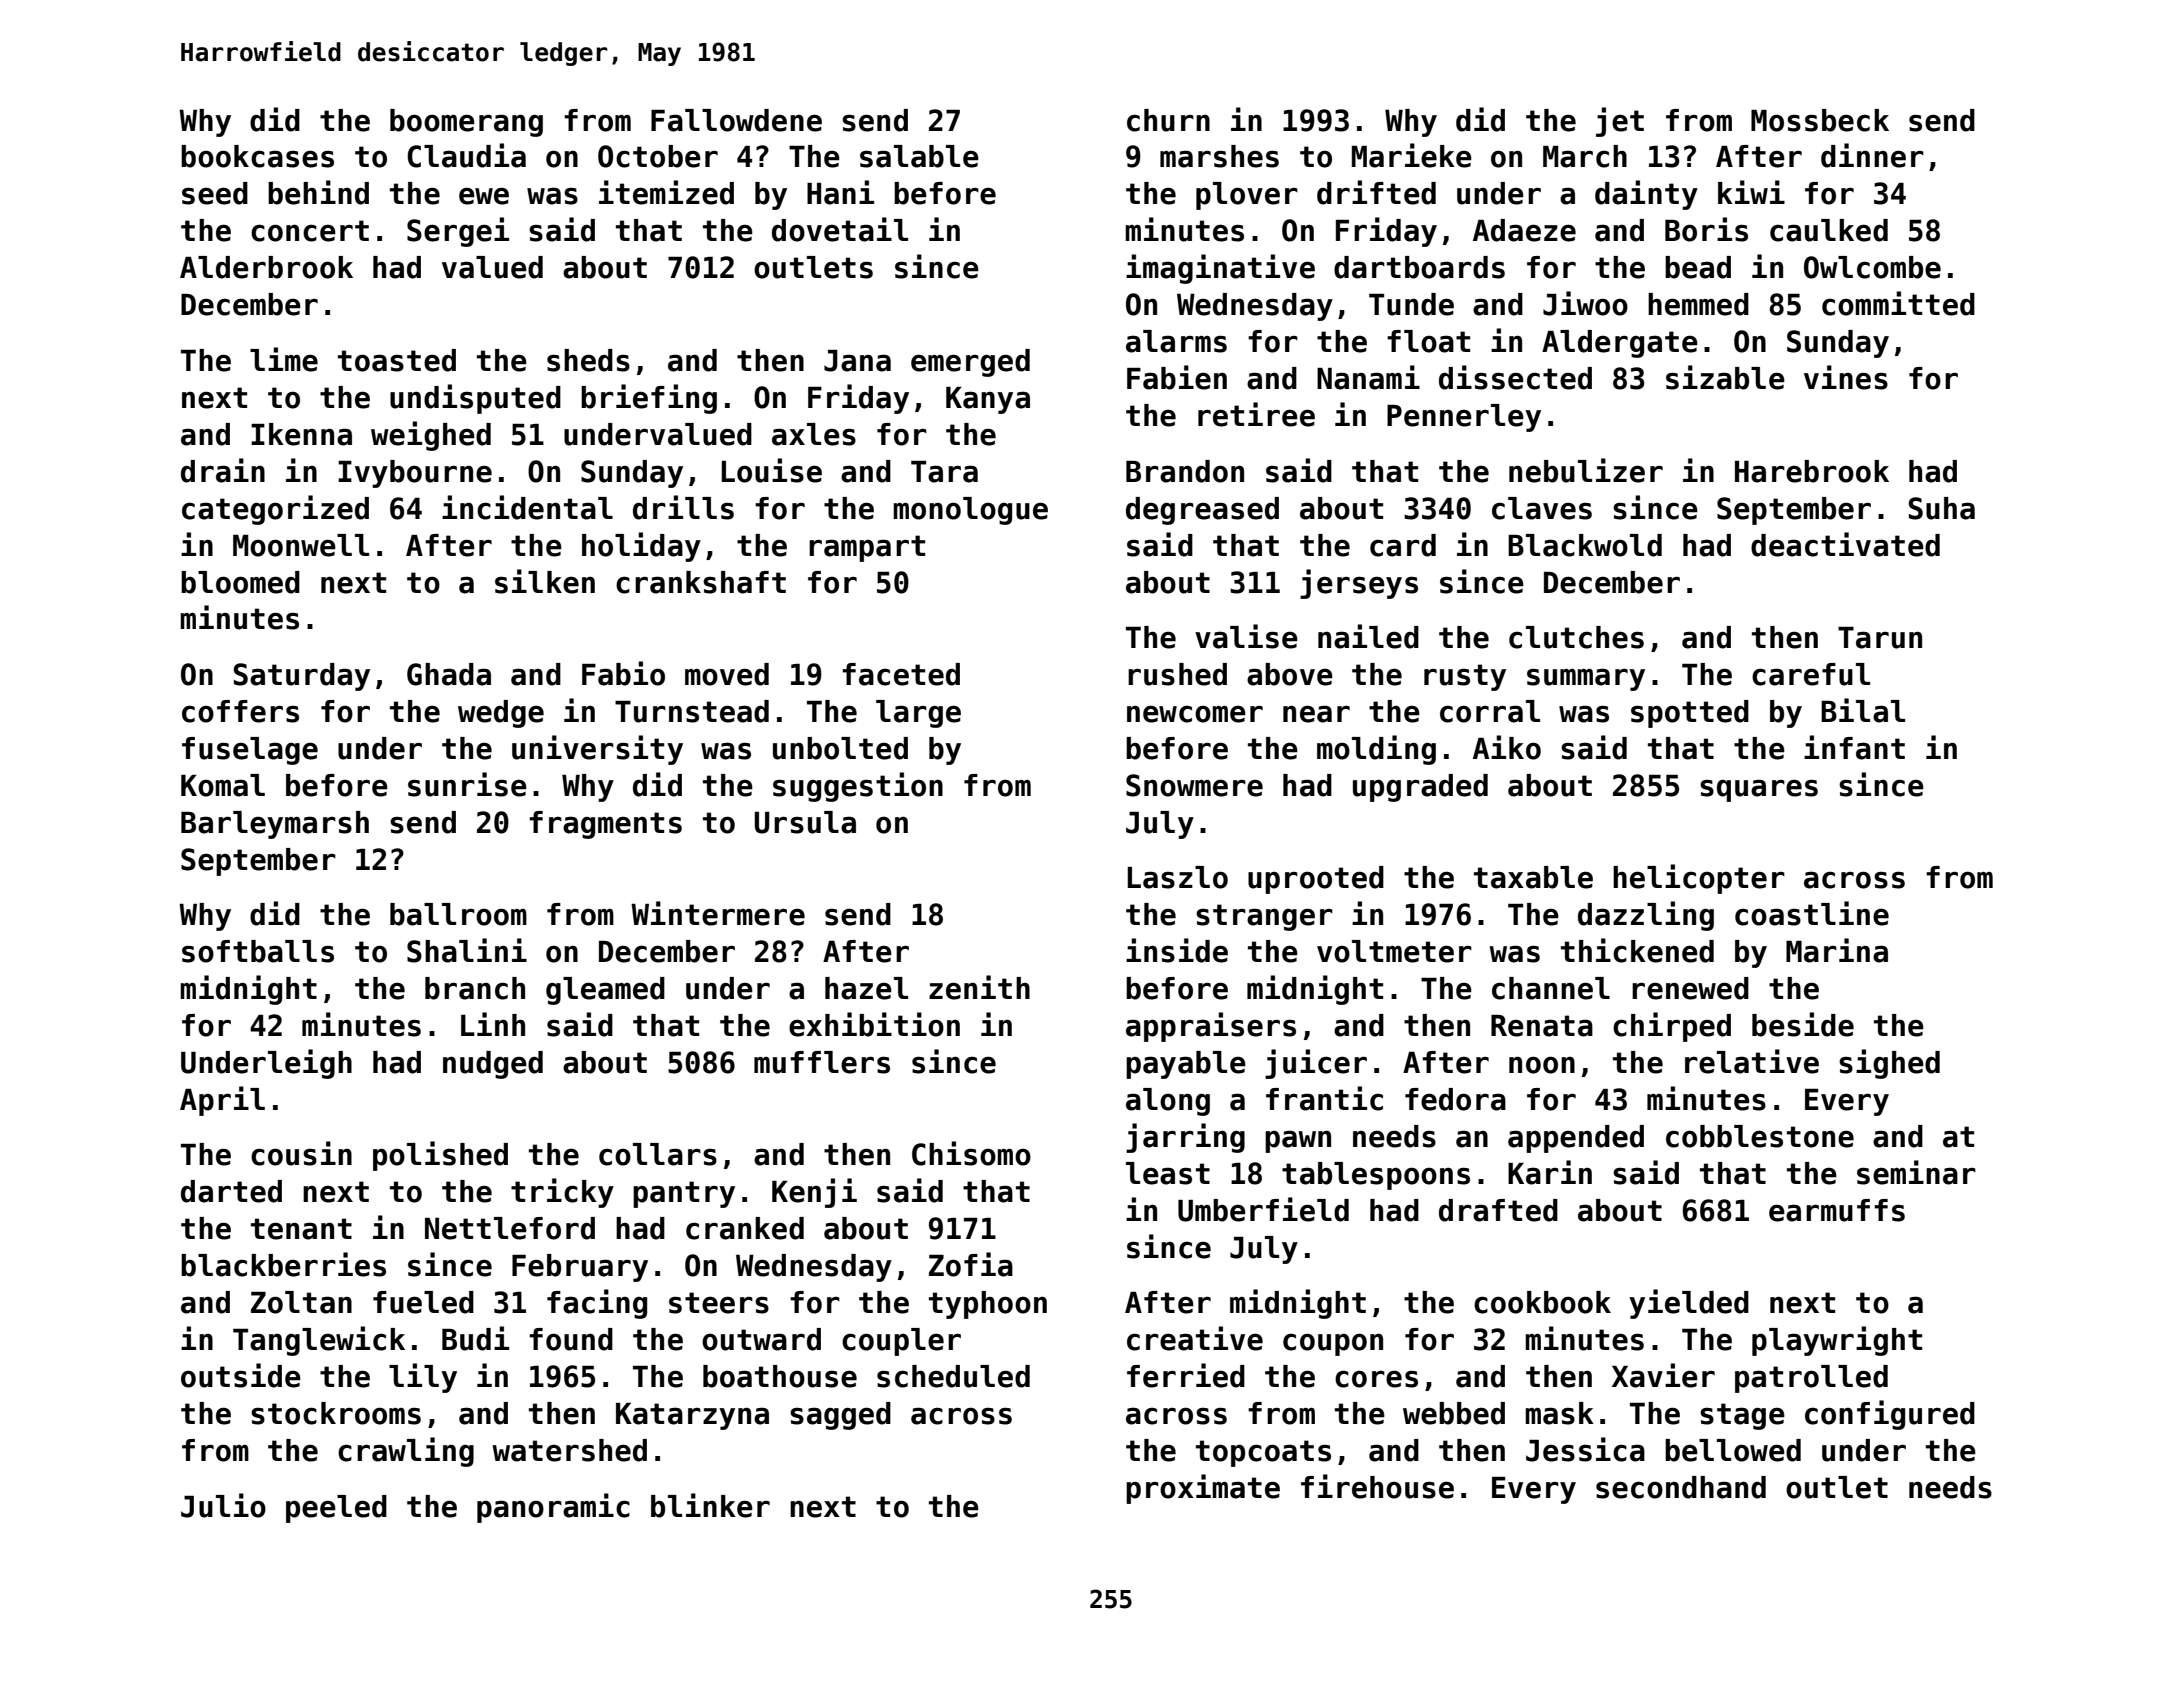 Image resolution: width=2178 pixels, height=1683 pixels. What do you see at coordinates (970, 511) in the page?
I see `monologue` at bounding box center [970, 511].
